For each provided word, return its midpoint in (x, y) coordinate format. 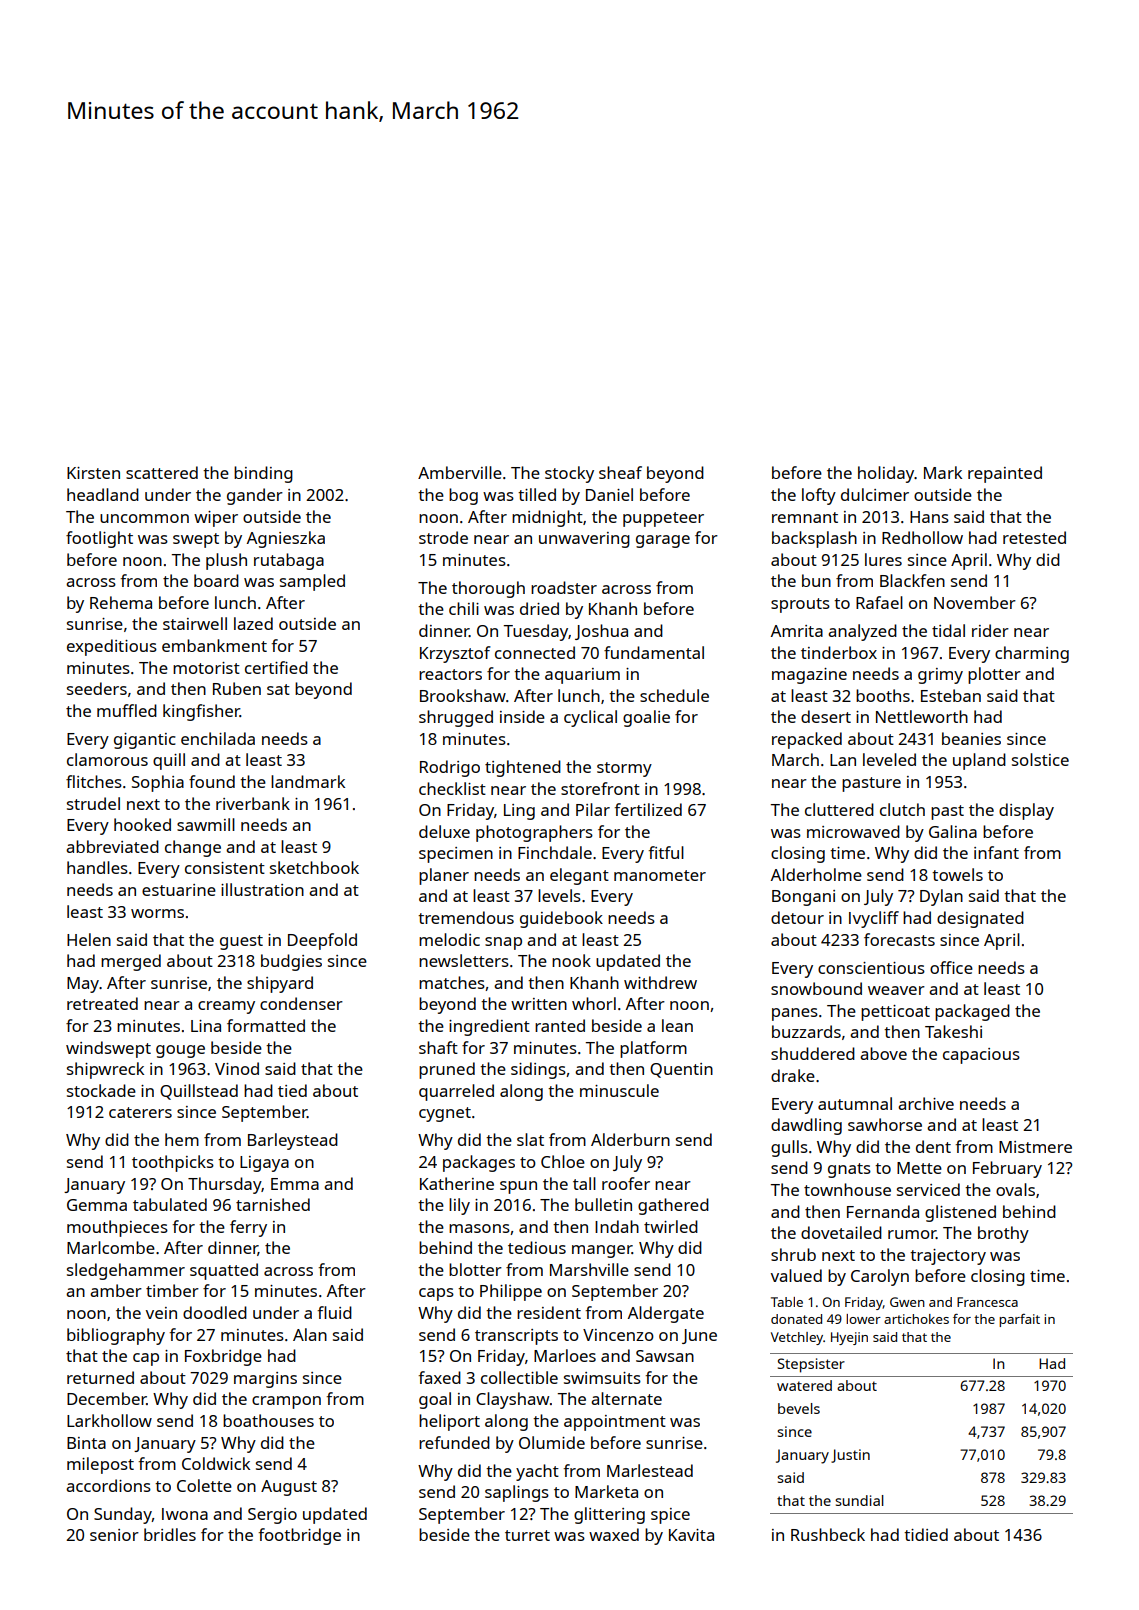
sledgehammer (126, 1271)
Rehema (121, 602)
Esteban (951, 695)
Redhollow (922, 537)
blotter (475, 1269)
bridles (170, 1534)
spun (518, 1187)
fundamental (654, 652)
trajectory (948, 1257)
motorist (206, 668)
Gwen (907, 1302)
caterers (140, 1112)
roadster (564, 587)
